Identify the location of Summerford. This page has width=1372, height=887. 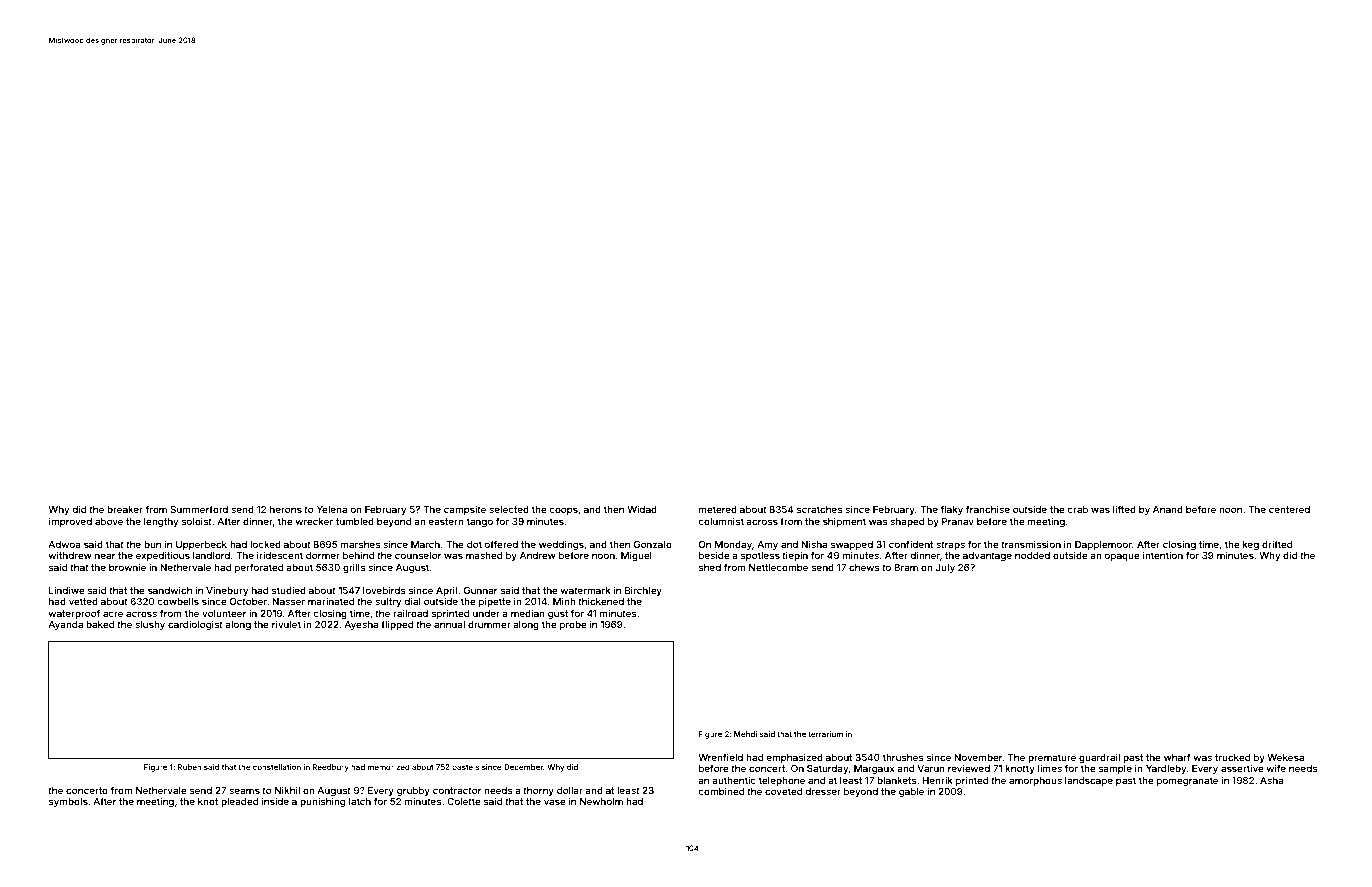
(199, 509).
